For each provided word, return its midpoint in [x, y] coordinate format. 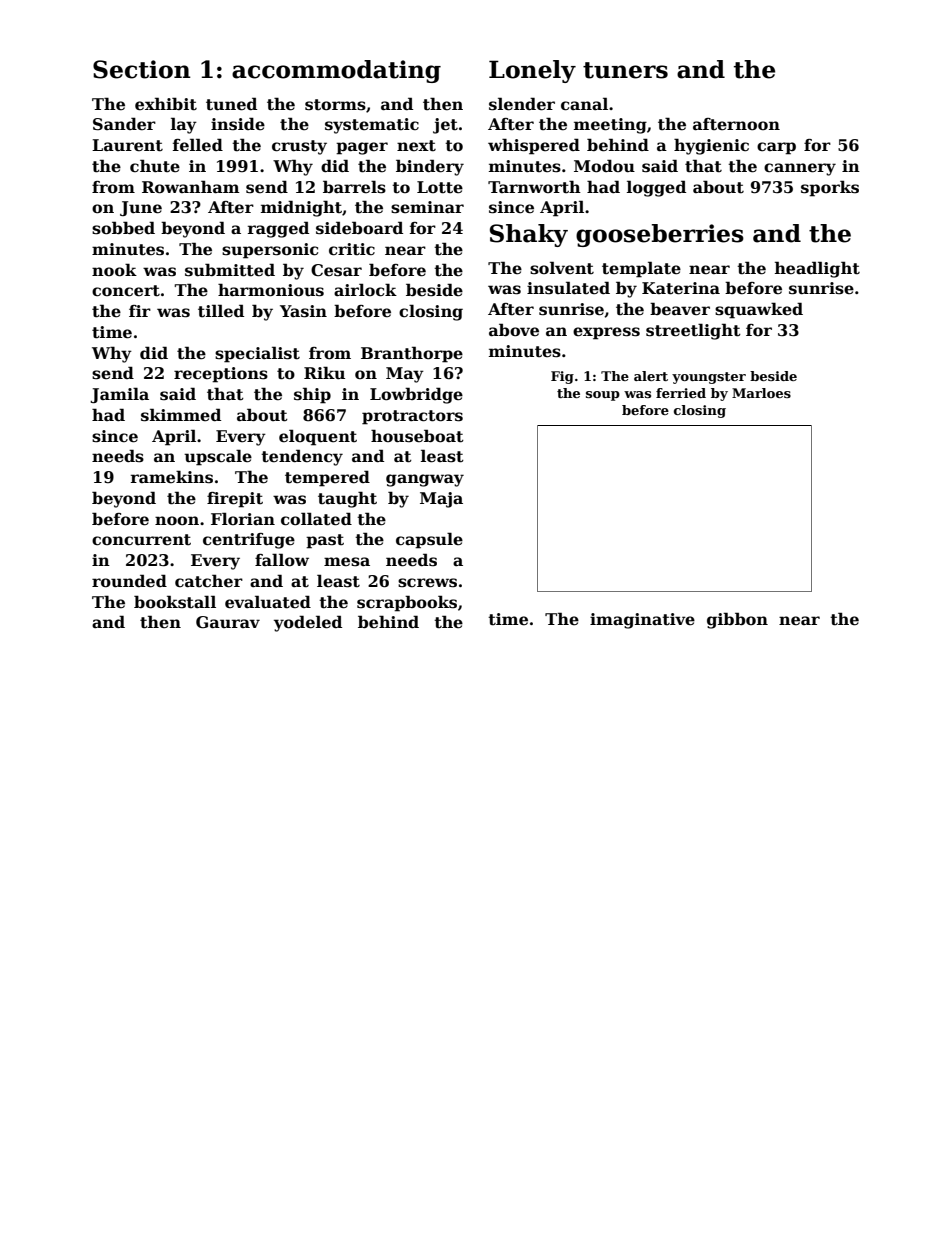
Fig [562, 377]
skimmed [181, 415]
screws [427, 583]
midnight [301, 208]
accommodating [336, 71]
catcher [209, 581]
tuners [625, 70]
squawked [759, 310]
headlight [817, 269]
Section [142, 69]
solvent [562, 268]
